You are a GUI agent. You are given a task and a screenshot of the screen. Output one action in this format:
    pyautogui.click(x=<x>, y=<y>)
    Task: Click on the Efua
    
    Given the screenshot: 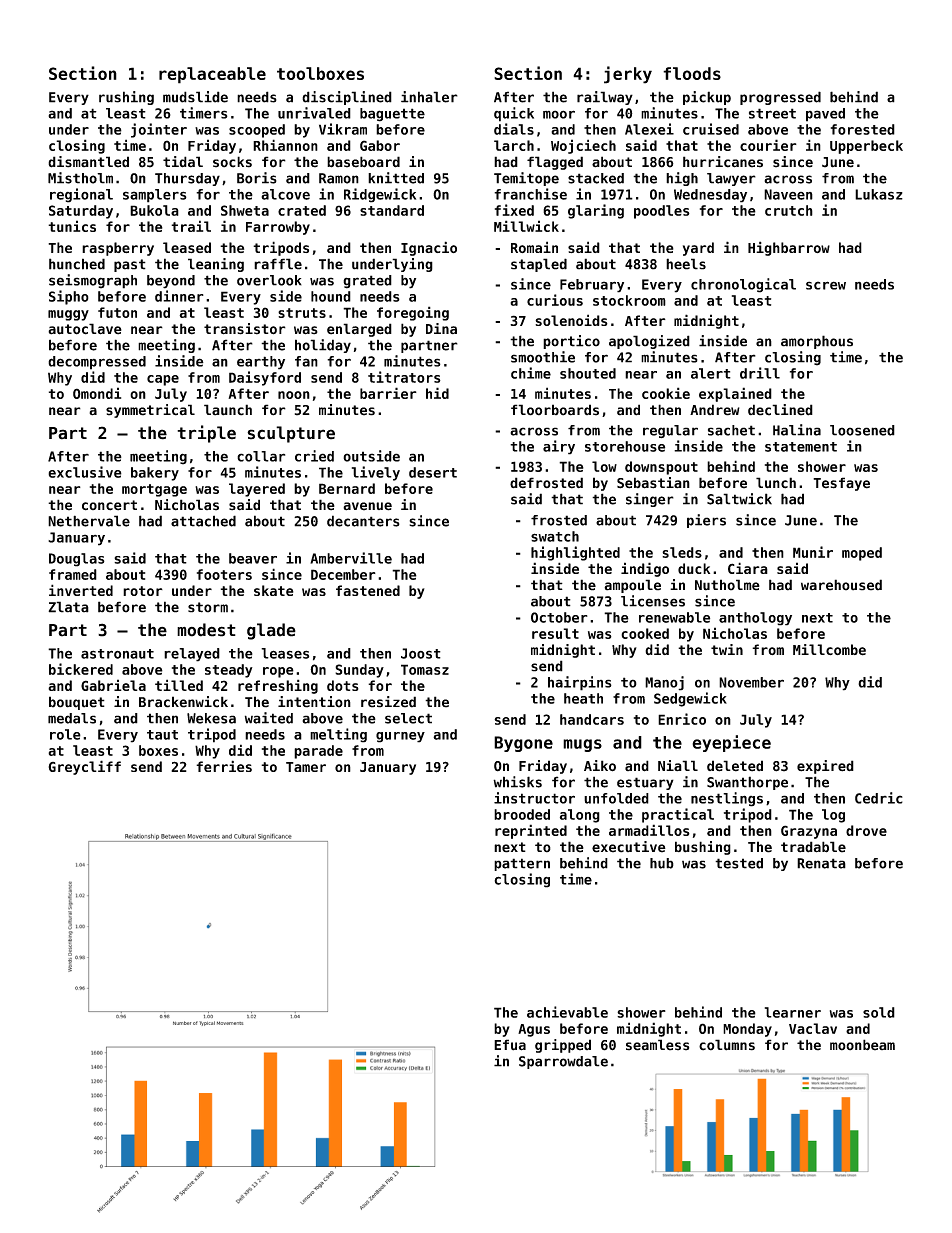 What is the action you would take?
    pyautogui.click(x=510, y=1045)
